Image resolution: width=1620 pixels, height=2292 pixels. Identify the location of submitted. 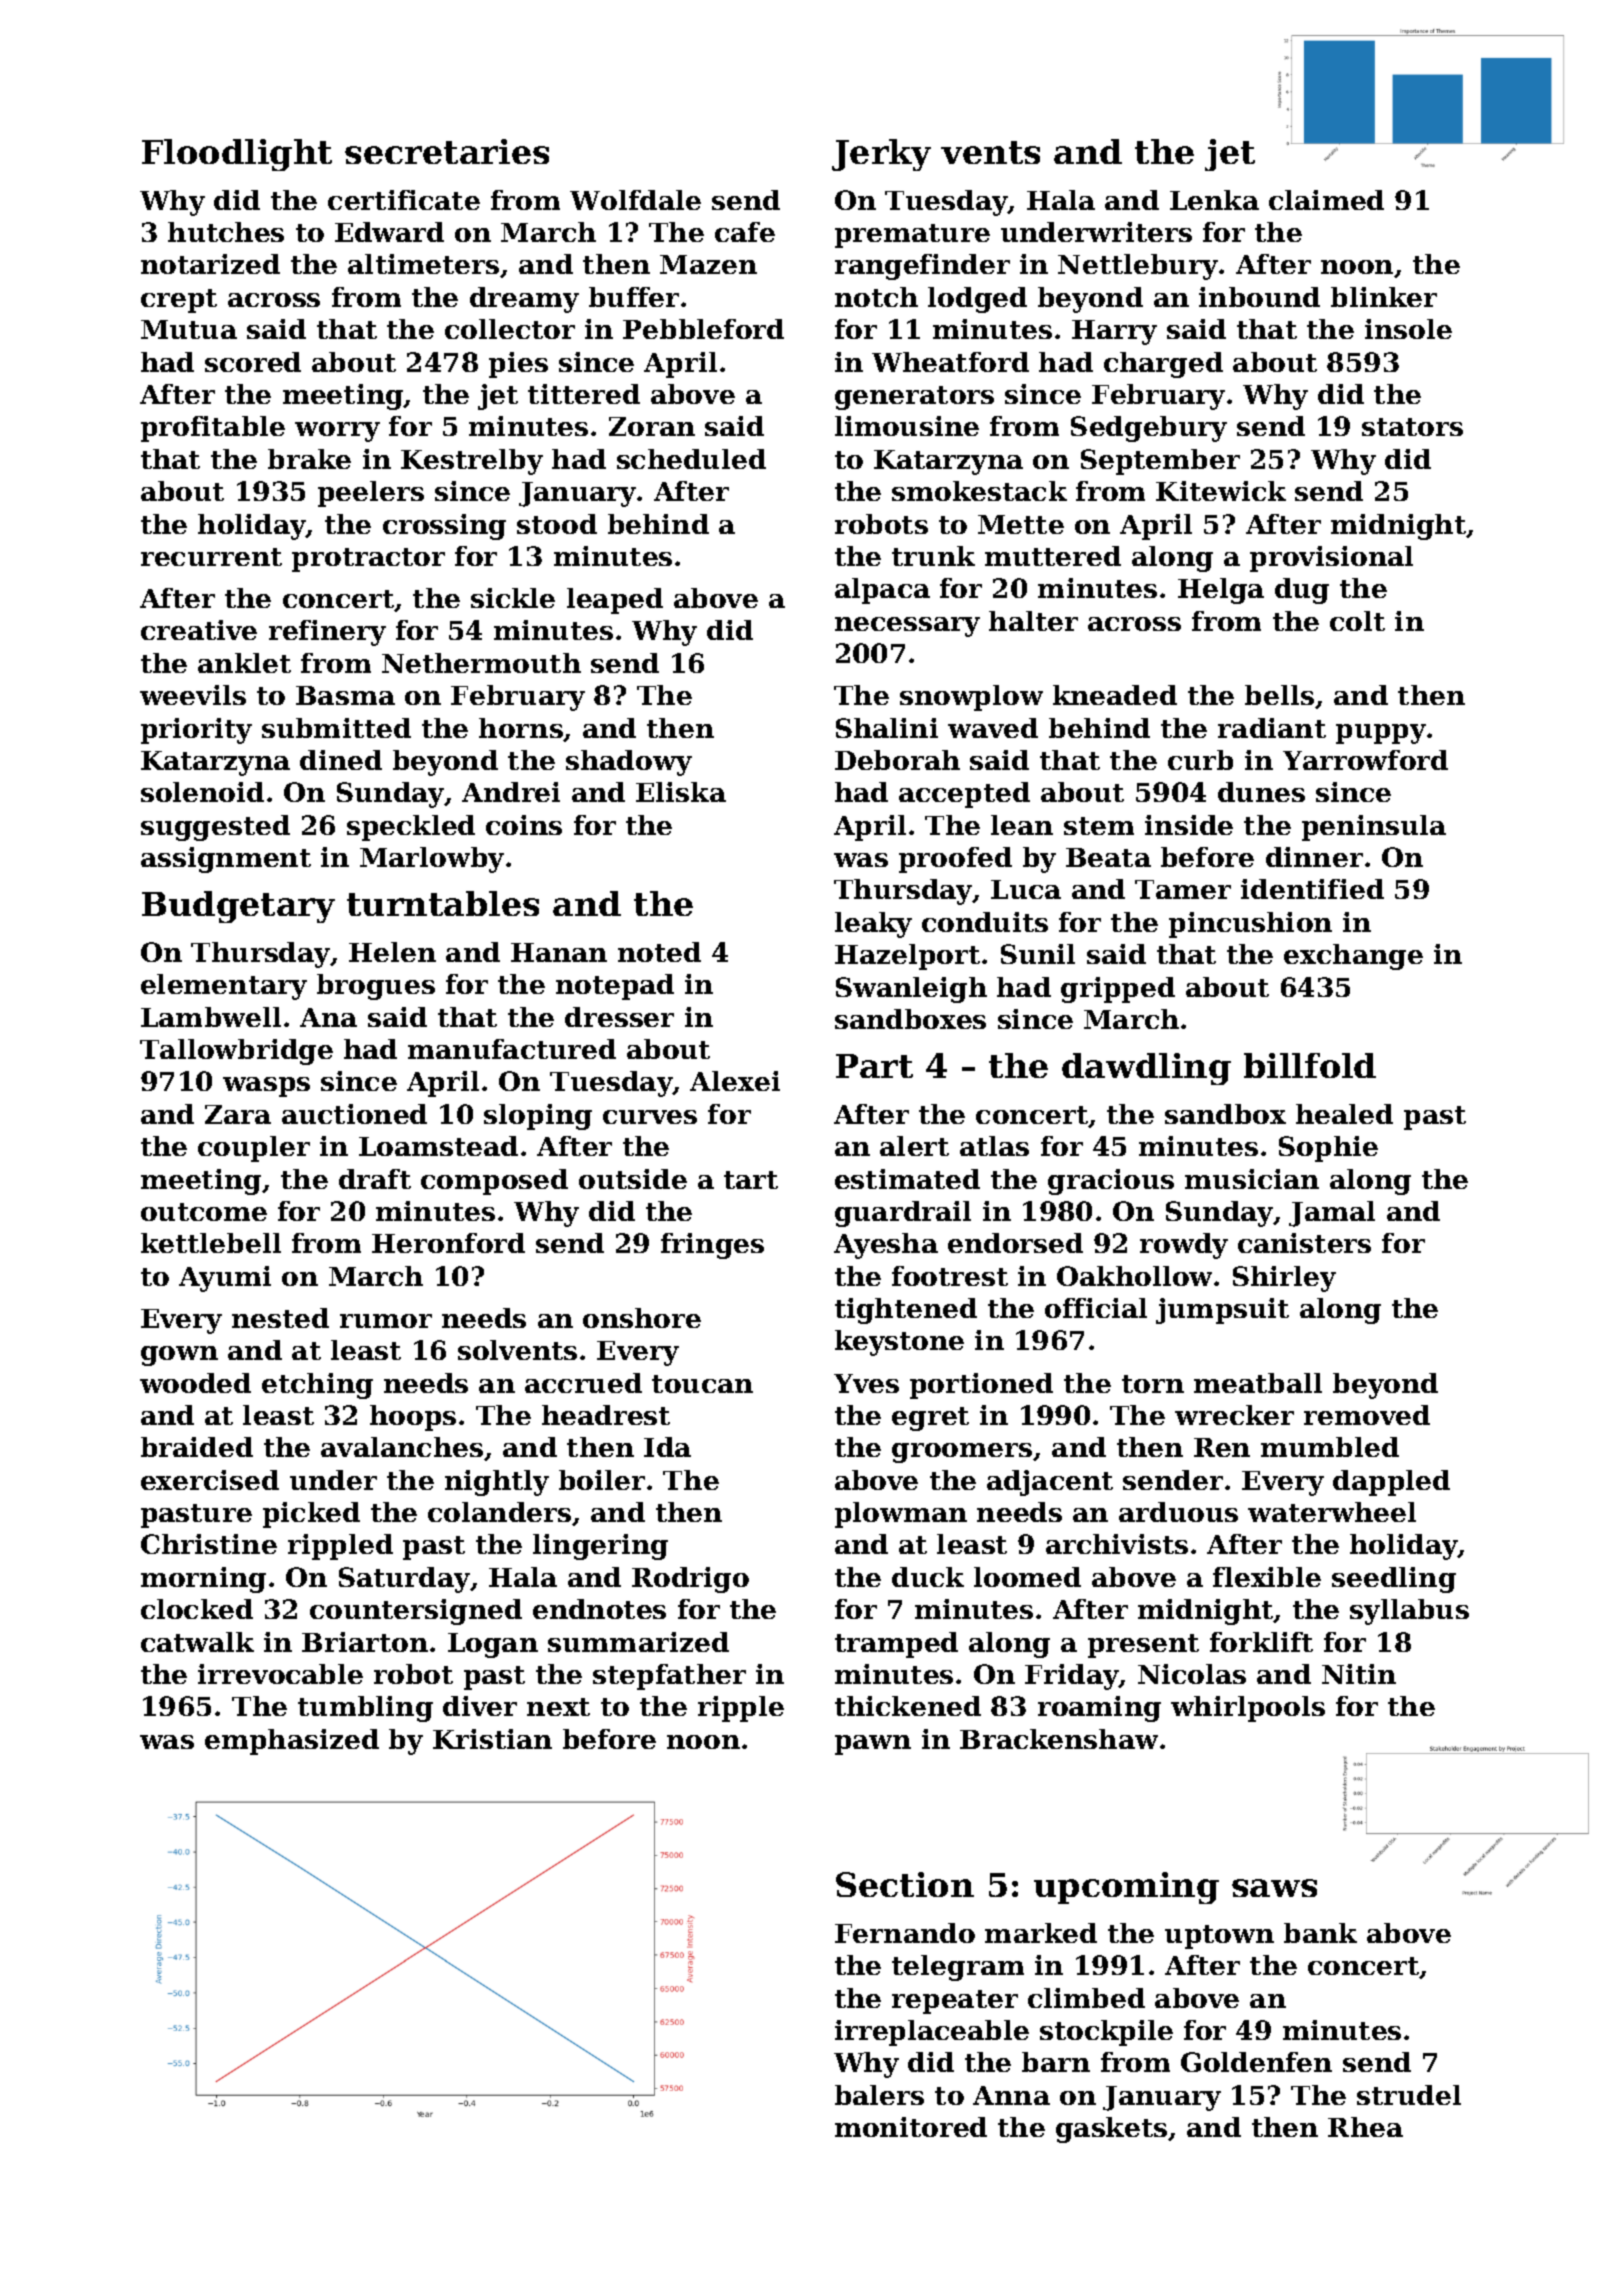
(336, 728).
